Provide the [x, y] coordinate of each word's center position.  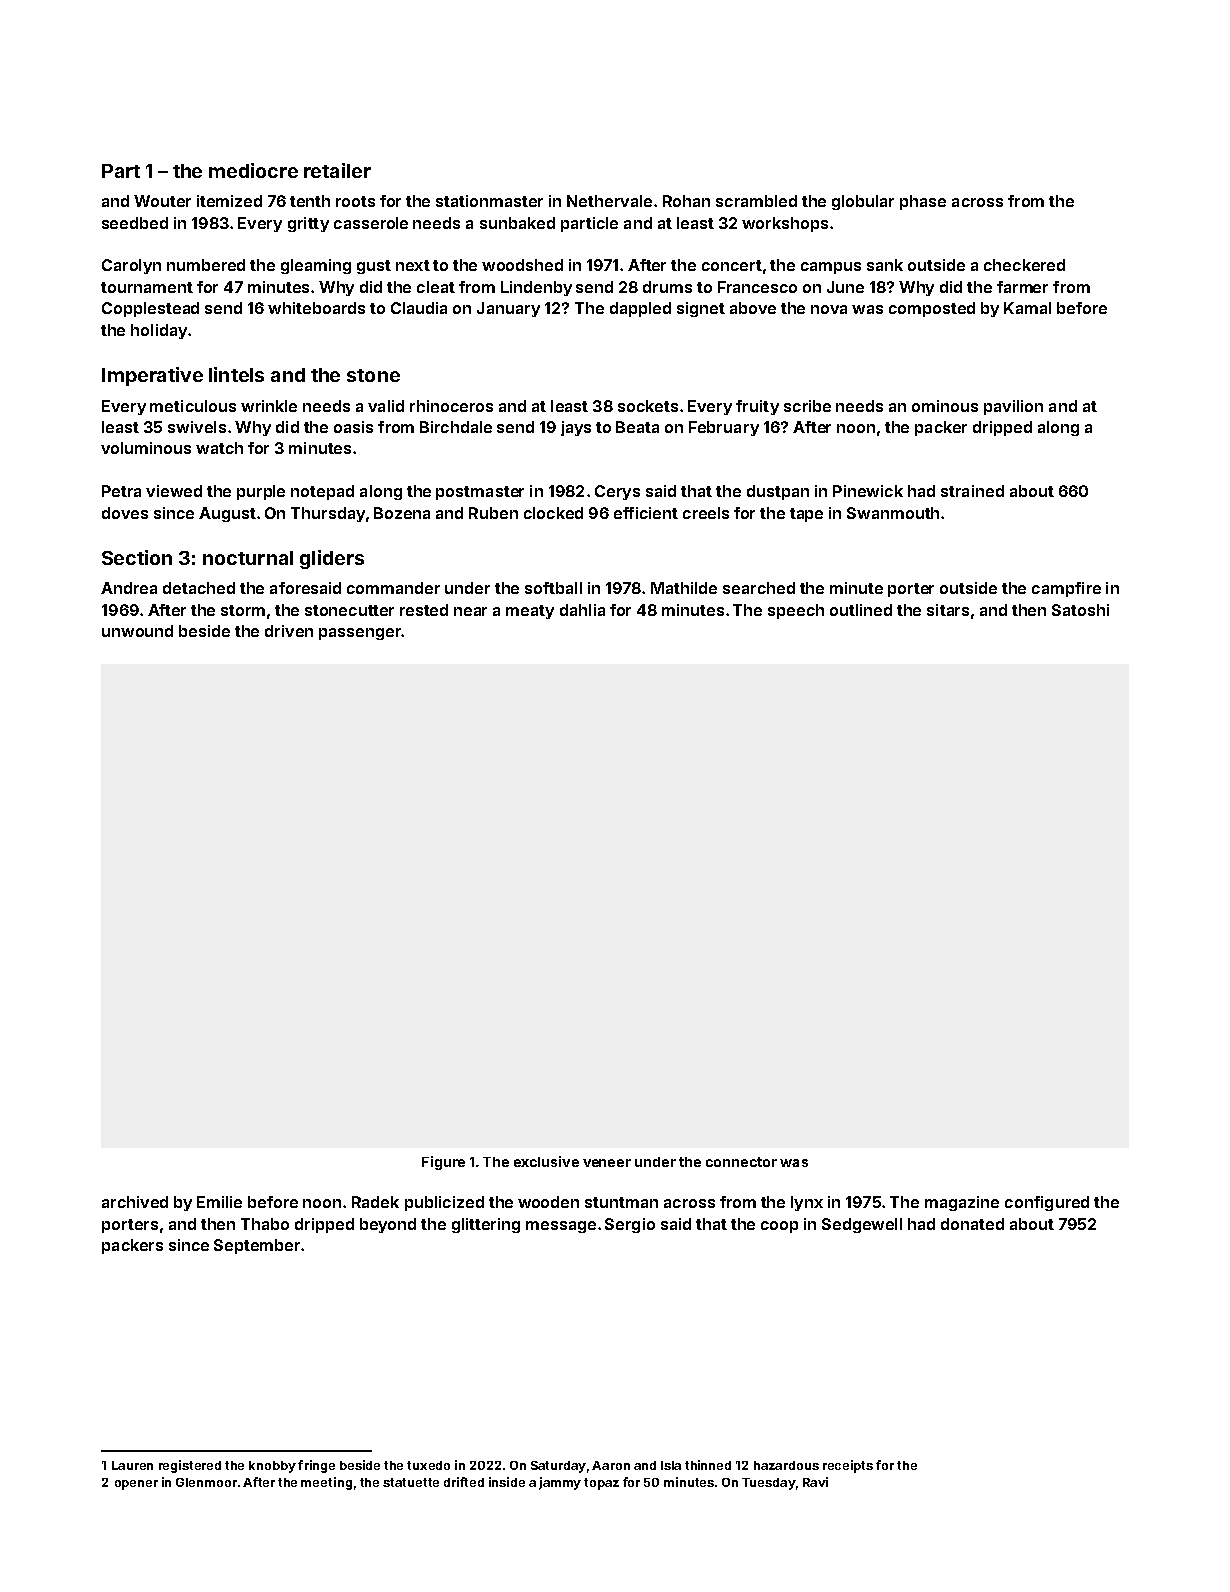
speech [796, 611]
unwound [137, 631]
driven [289, 631]
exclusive [546, 1161]
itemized [229, 201]
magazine [962, 1203]
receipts [848, 1466]
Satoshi [1080, 610]
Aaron [611, 1465]
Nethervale [609, 201]
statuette [411, 1482]
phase [923, 202]
